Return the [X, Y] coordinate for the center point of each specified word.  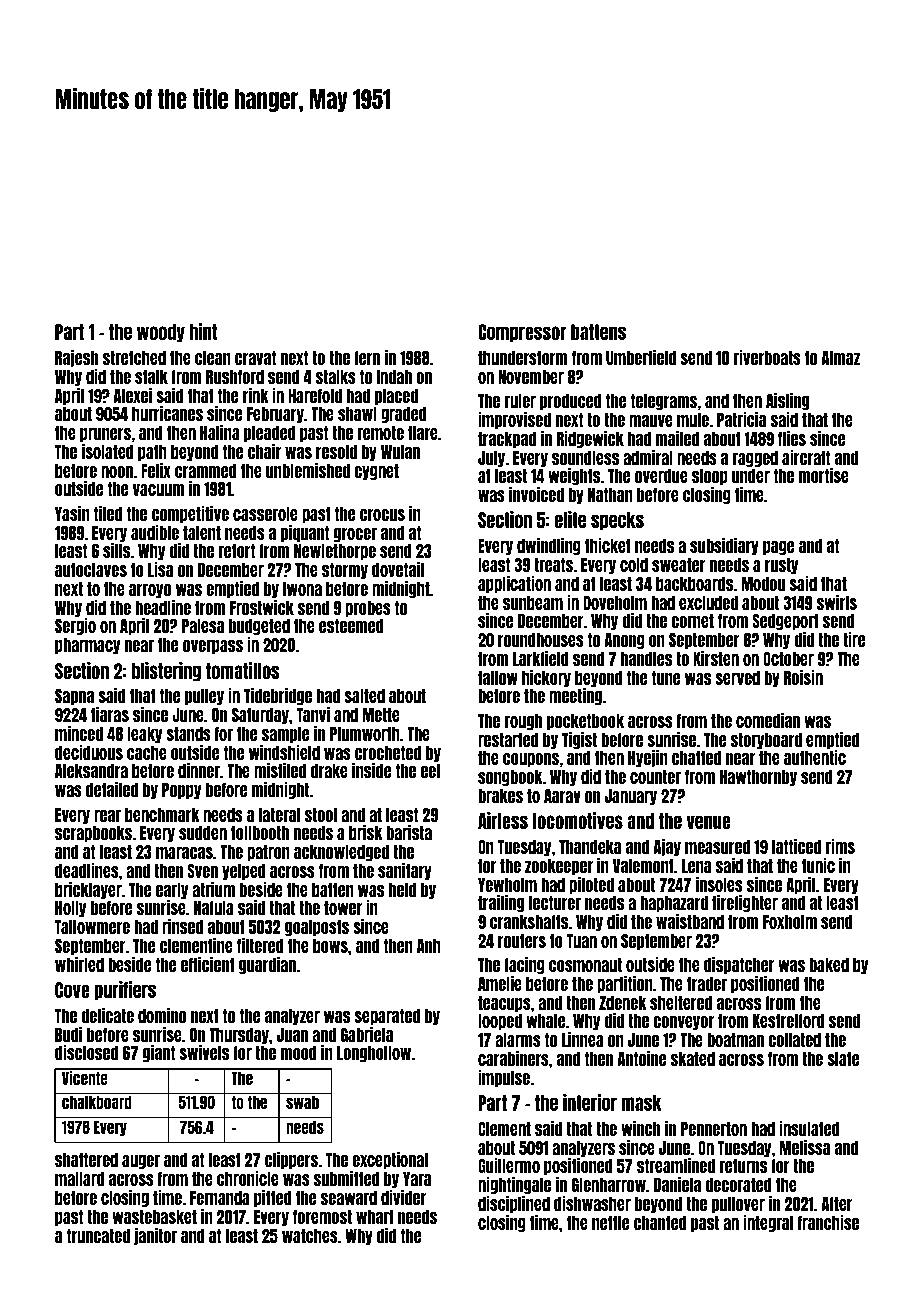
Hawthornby [758, 778]
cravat [255, 358]
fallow [498, 678]
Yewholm [507, 885]
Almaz [841, 358]
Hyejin [648, 758]
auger [141, 1162]
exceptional [390, 1160]
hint [203, 331]
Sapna [74, 697]
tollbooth [260, 833]
